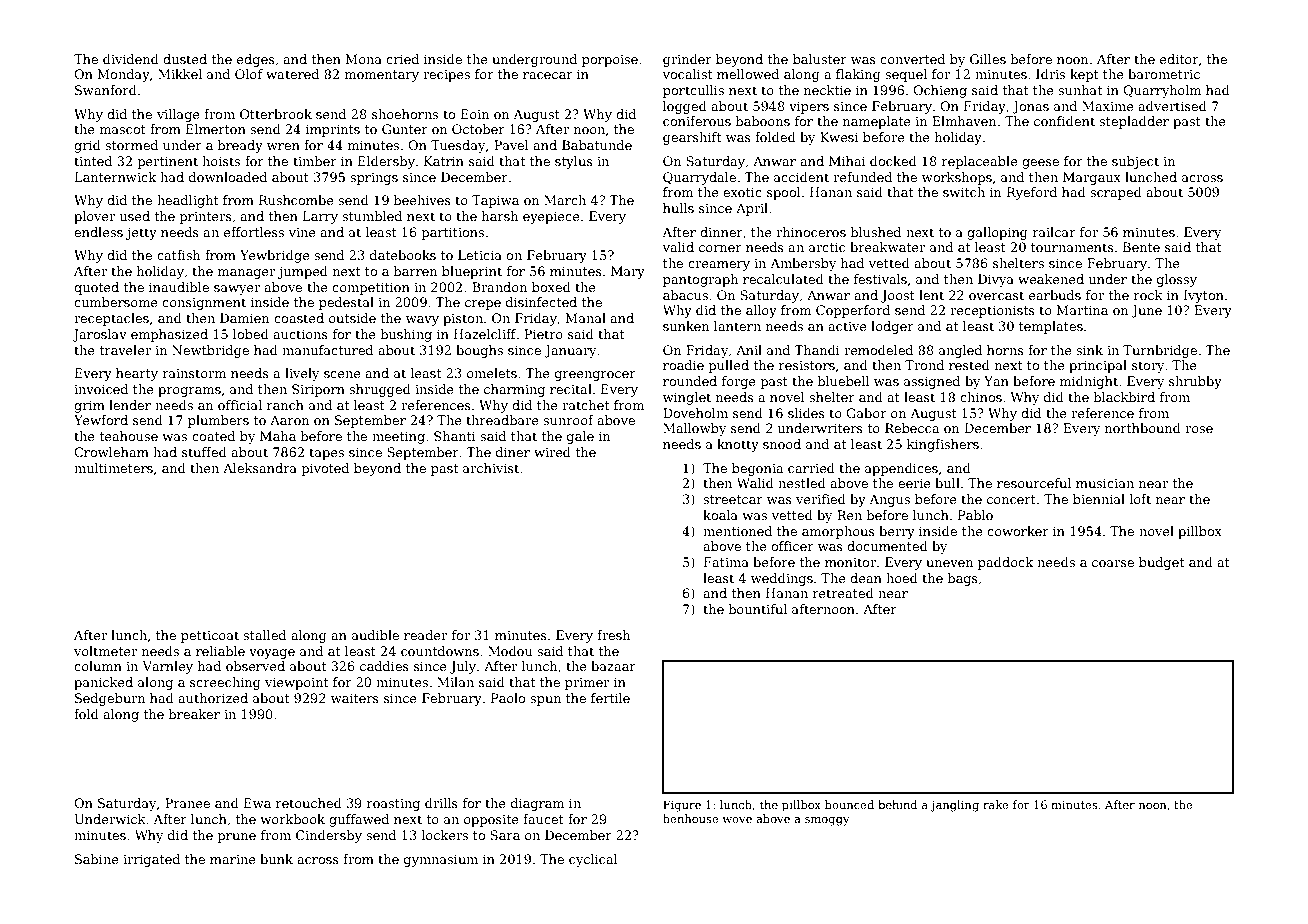 This image has height=924, width=1308. I want to click on necktie, so click(827, 90).
